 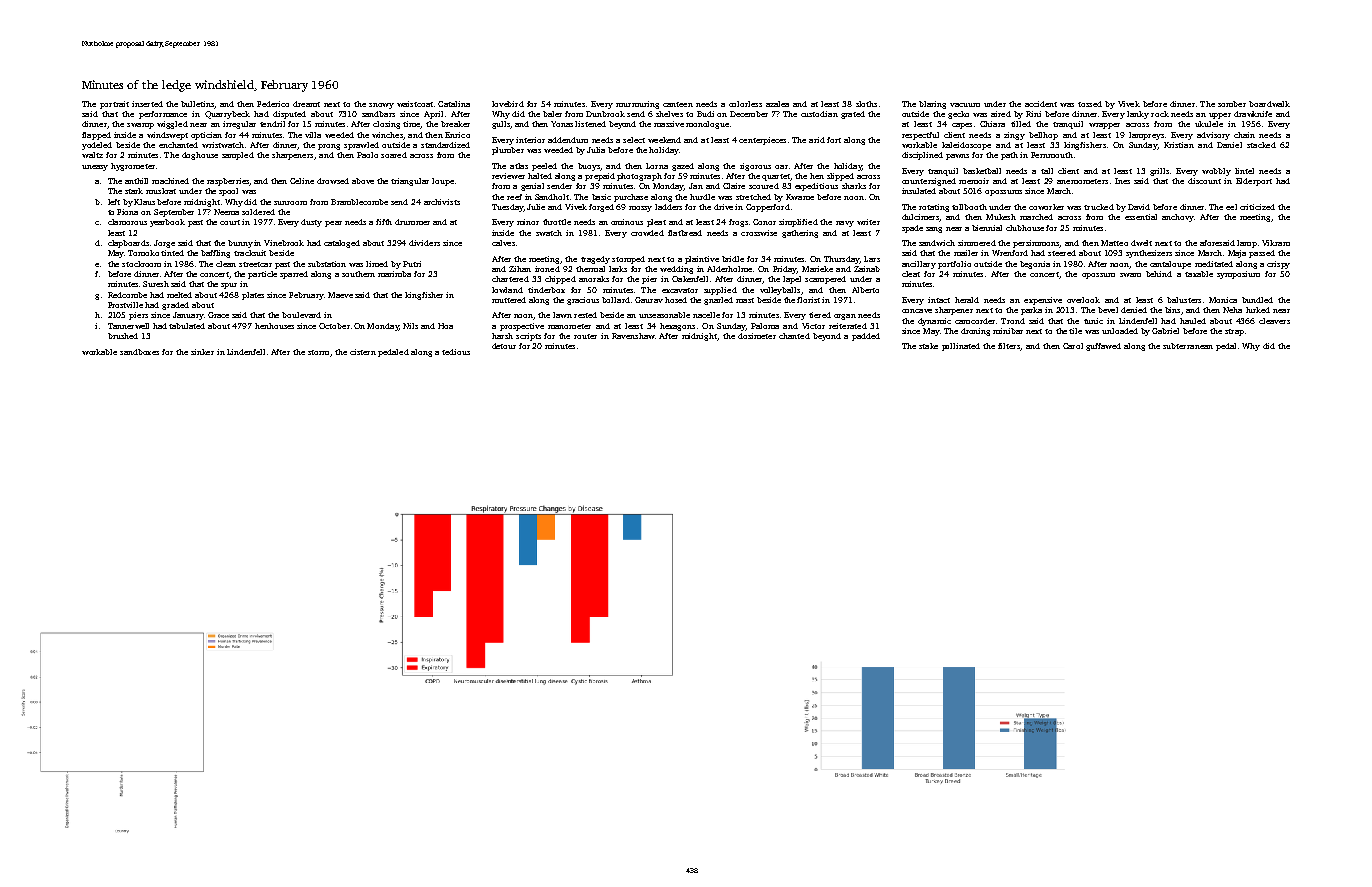 What do you see at coordinates (202, 352) in the screenshot?
I see `sinker` at bounding box center [202, 352].
